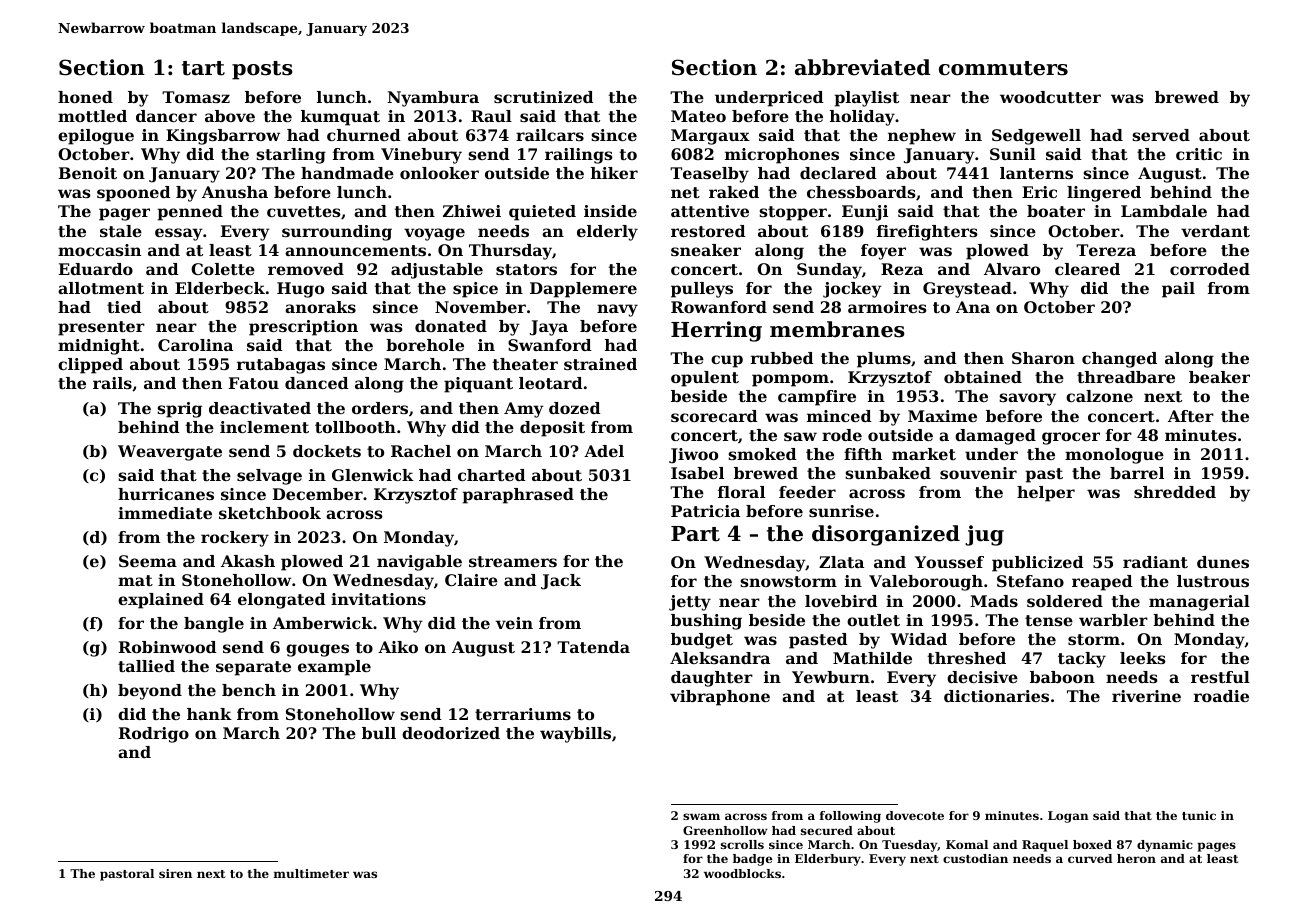 This screenshot has height=924, width=1308. What do you see at coordinates (379, 733) in the screenshot?
I see `bull` at bounding box center [379, 733].
